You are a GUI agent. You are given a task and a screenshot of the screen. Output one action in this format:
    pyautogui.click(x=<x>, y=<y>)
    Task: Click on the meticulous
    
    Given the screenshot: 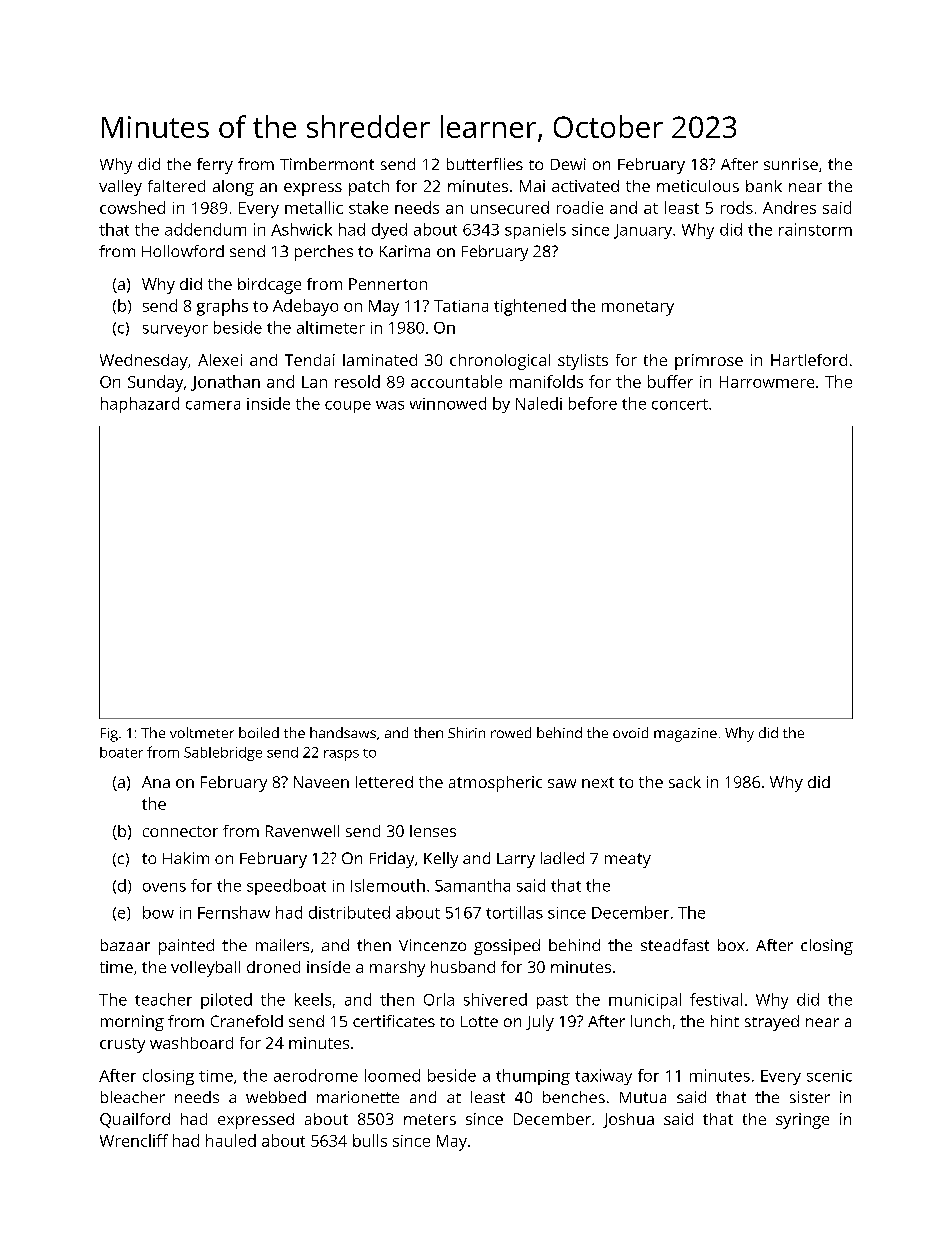 What is the action you would take?
    pyautogui.click(x=698, y=186)
